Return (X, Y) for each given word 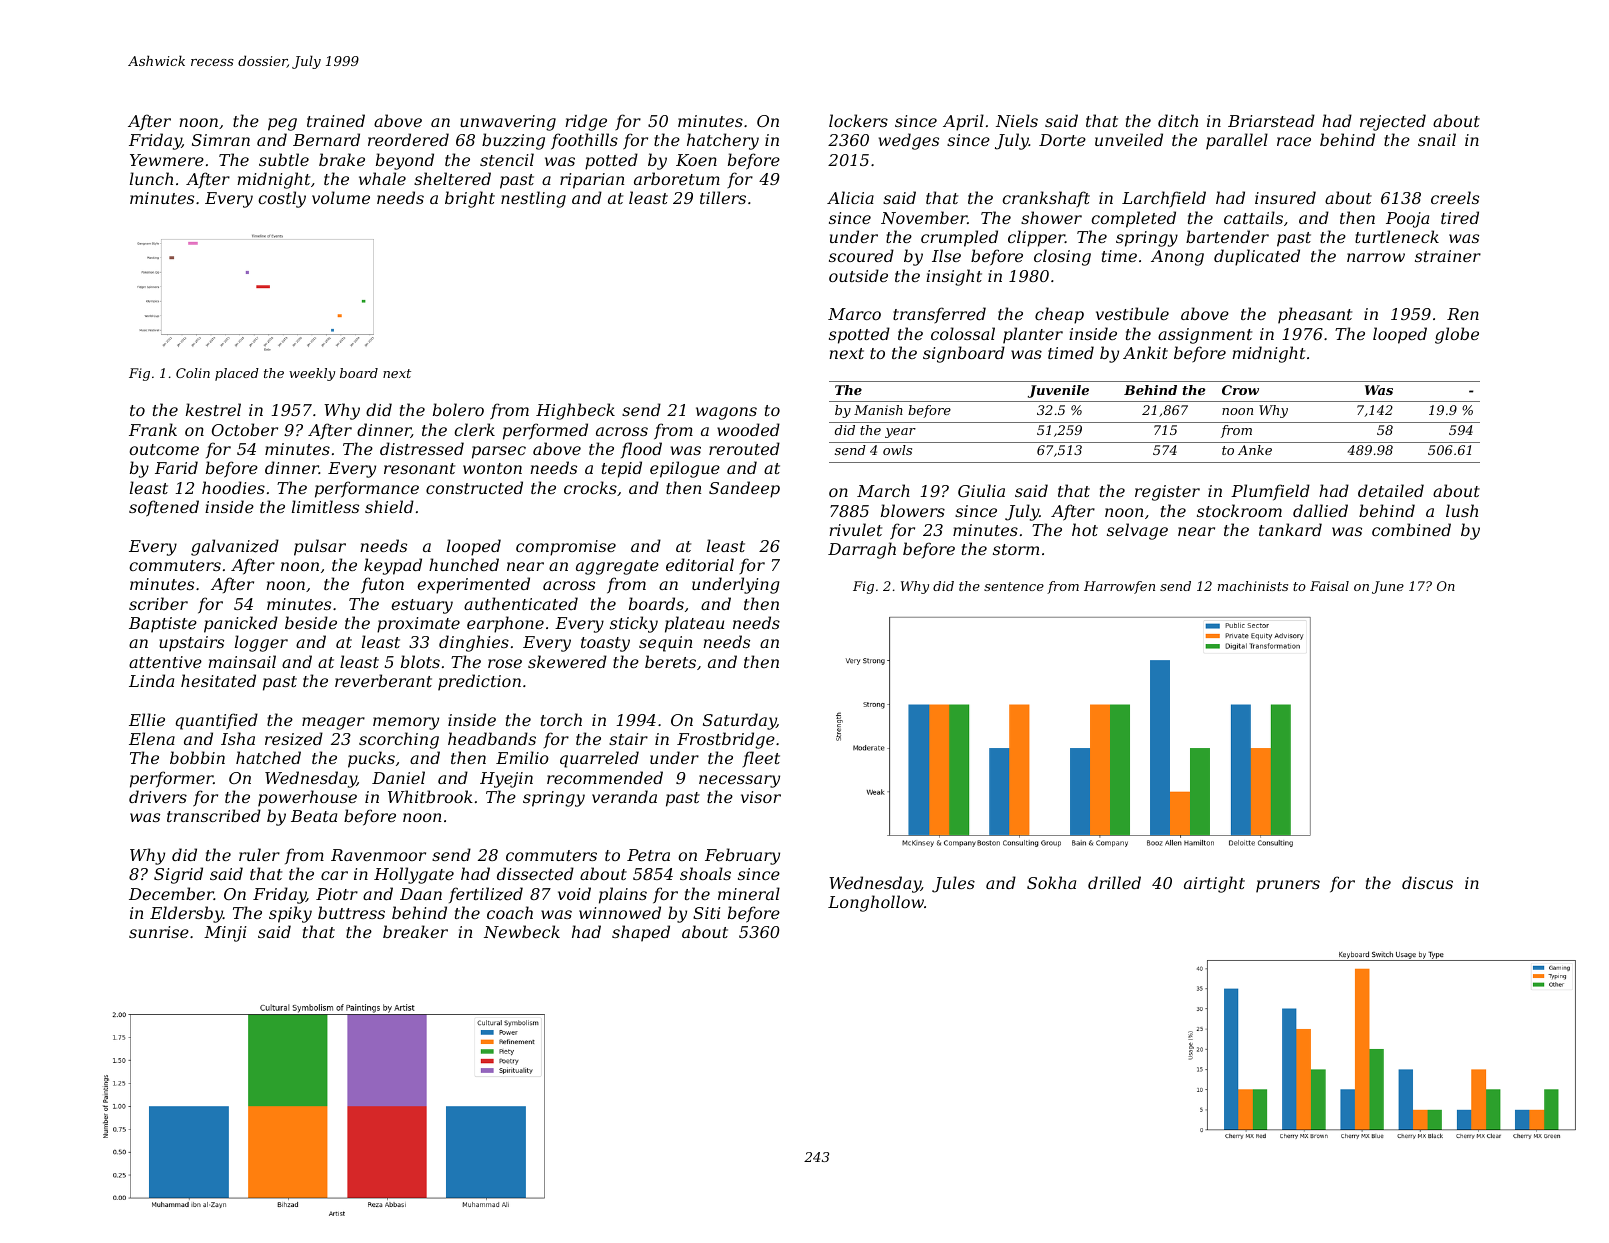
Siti (706, 913)
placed (237, 374)
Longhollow (876, 903)
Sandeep (744, 489)
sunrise (159, 932)
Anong (1177, 258)
